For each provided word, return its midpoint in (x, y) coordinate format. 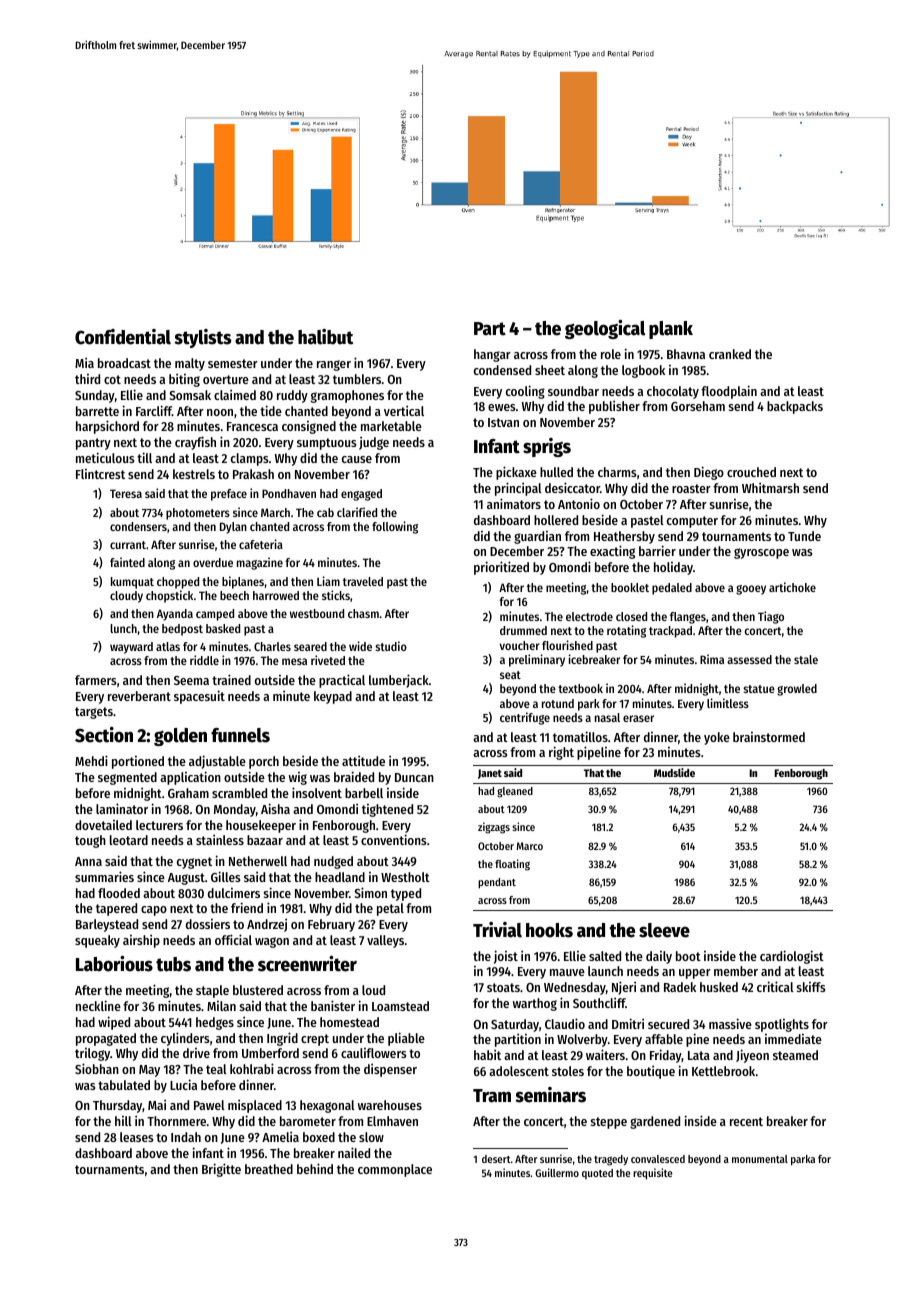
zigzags (494, 828)
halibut (325, 337)
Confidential (123, 337)
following (395, 527)
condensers (138, 526)
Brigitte (221, 1170)
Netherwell (258, 861)
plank (671, 330)
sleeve (664, 930)
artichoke (792, 587)
